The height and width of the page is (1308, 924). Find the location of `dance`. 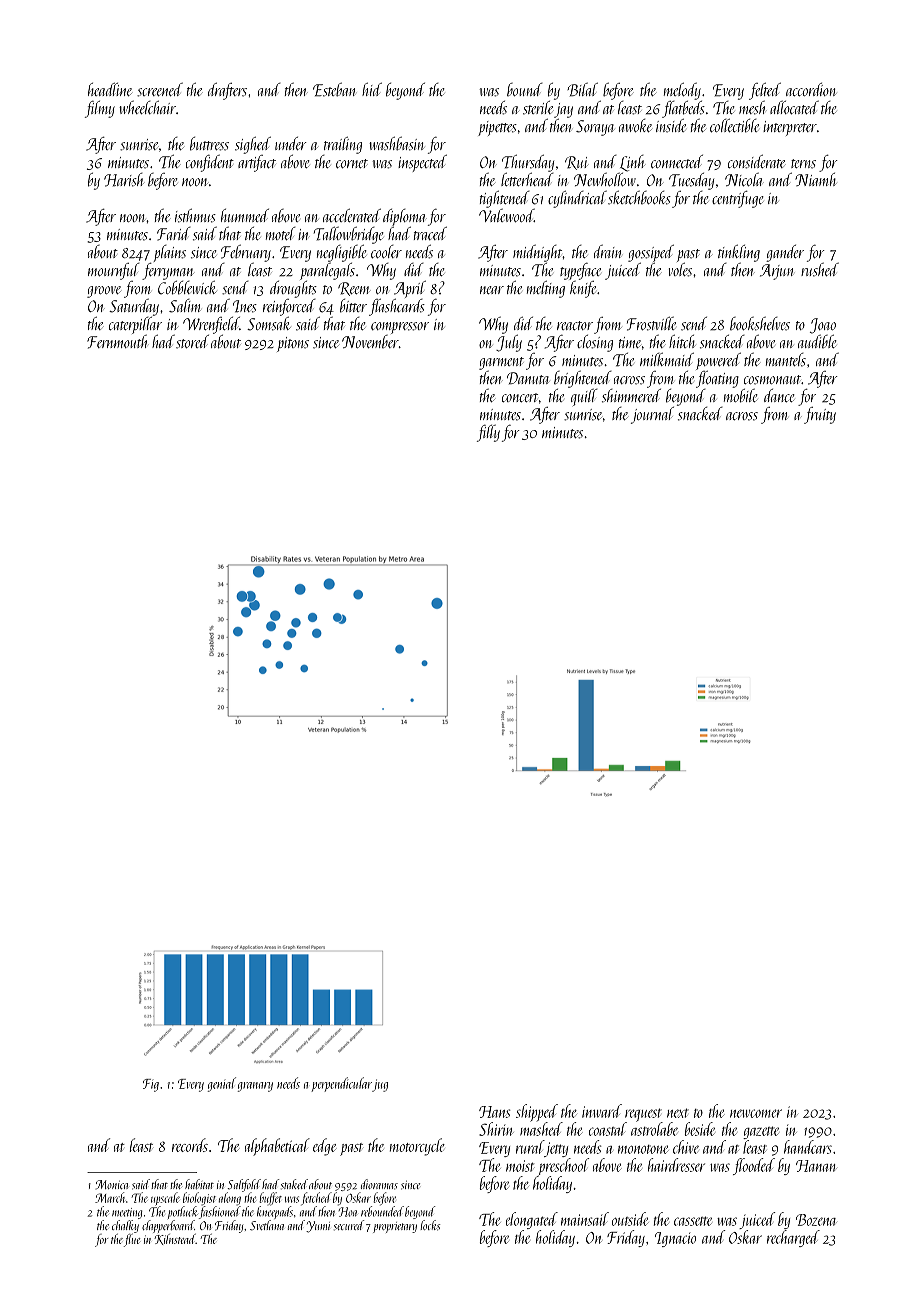

dance is located at coordinates (779, 395).
